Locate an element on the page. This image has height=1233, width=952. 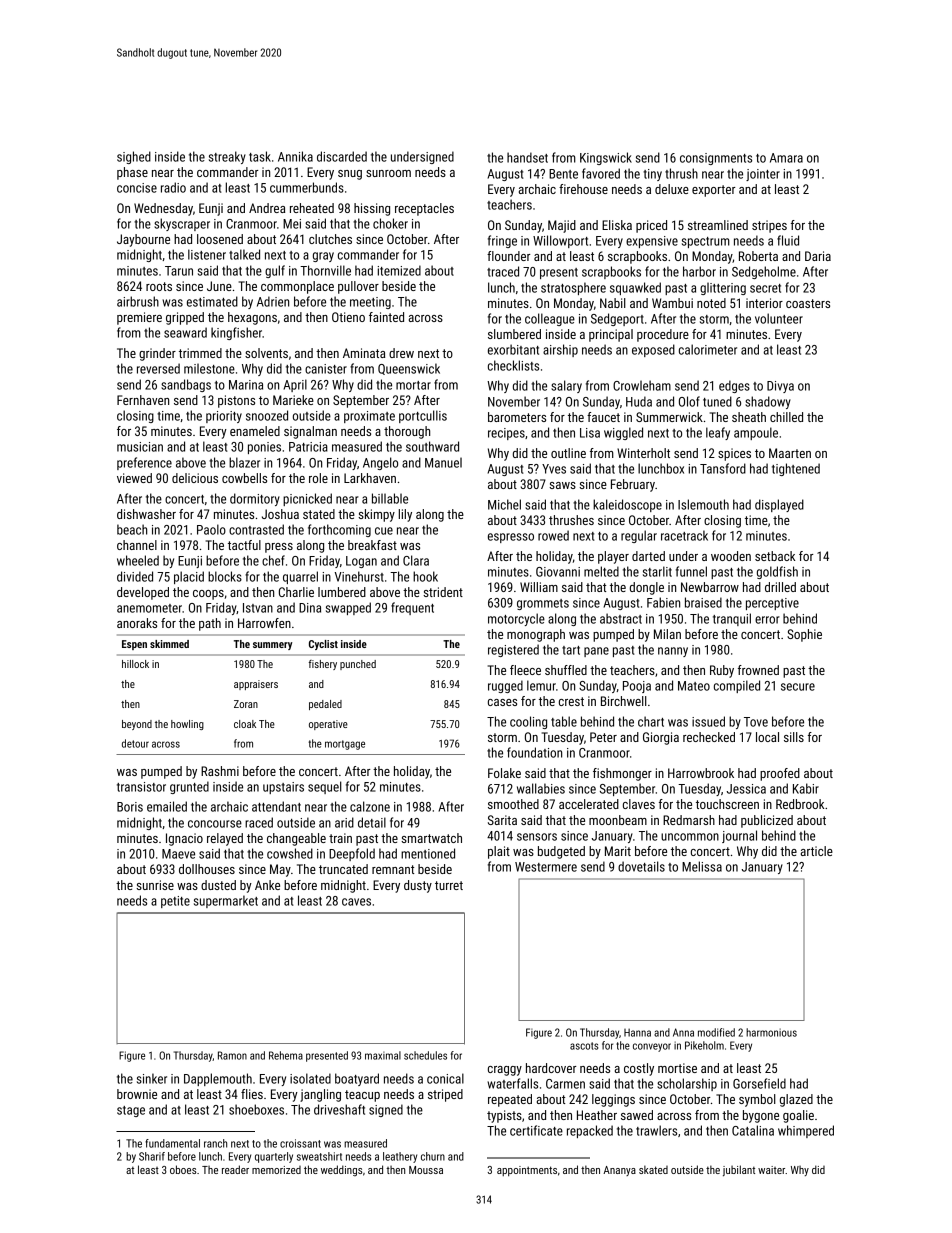
detour is located at coordinates (135, 743).
